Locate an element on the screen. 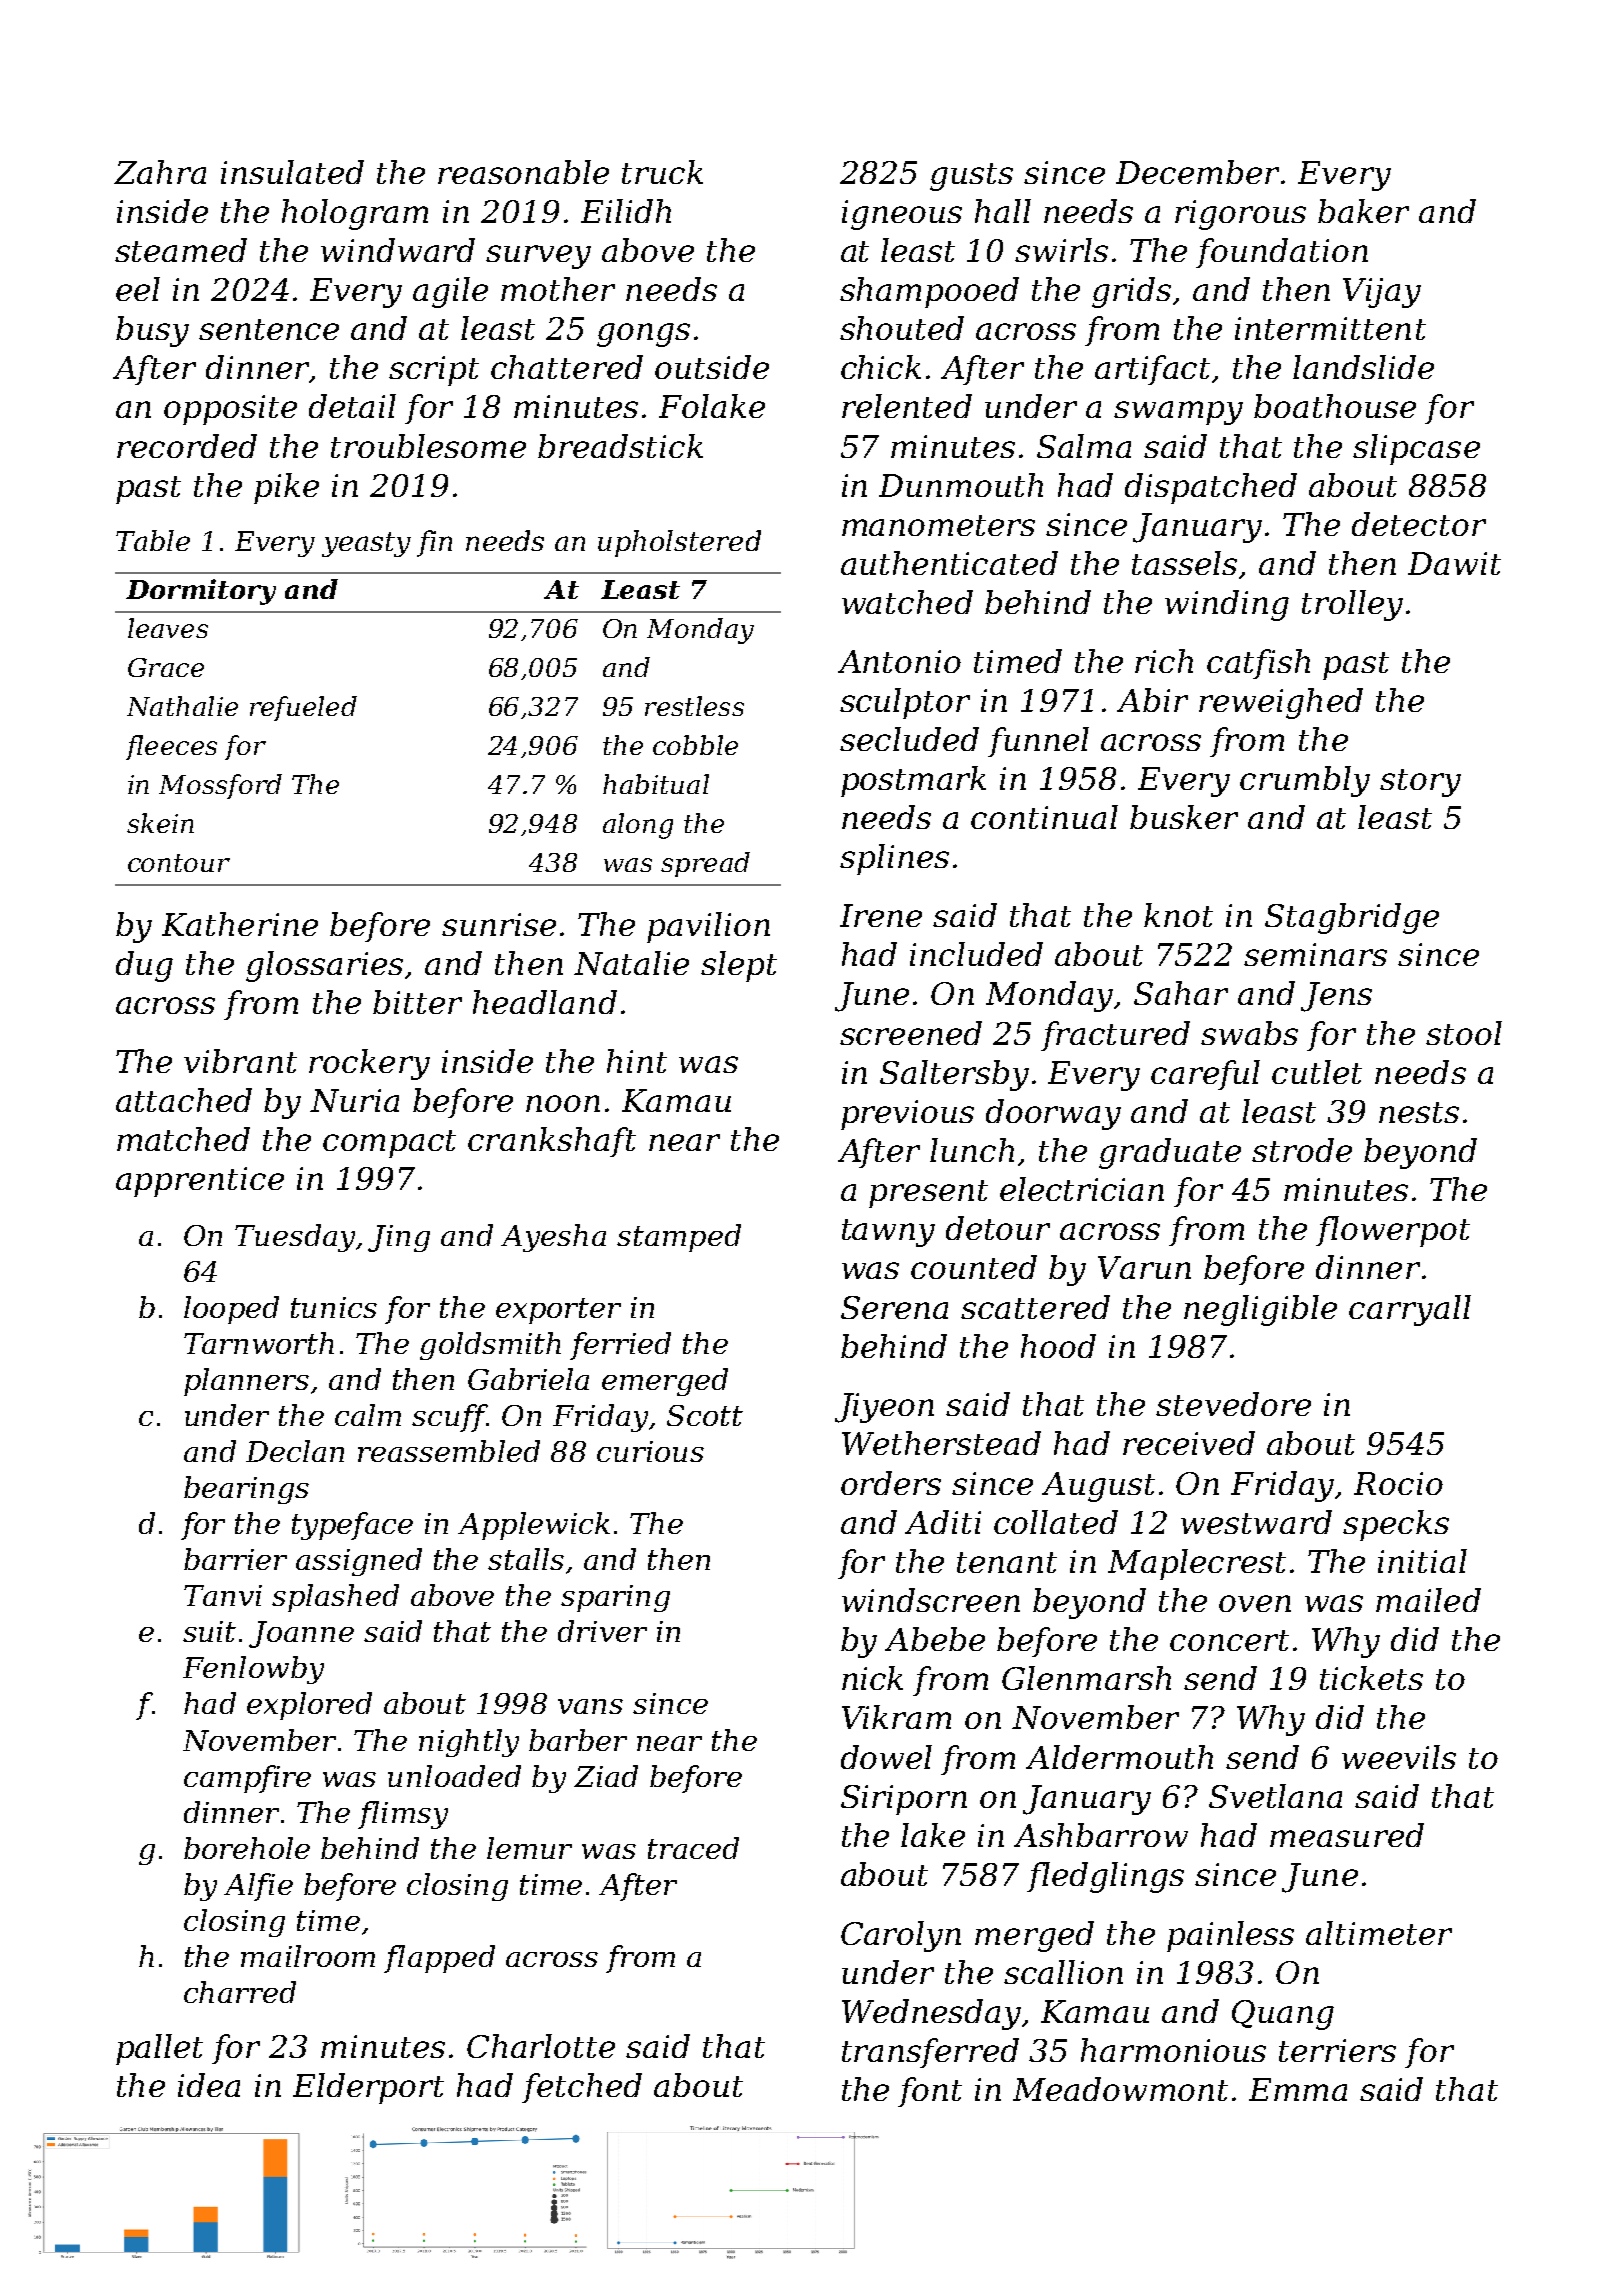 Image resolution: width=1620 pixels, height=2292 pixels. landslide is located at coordinates (1363, 367).
